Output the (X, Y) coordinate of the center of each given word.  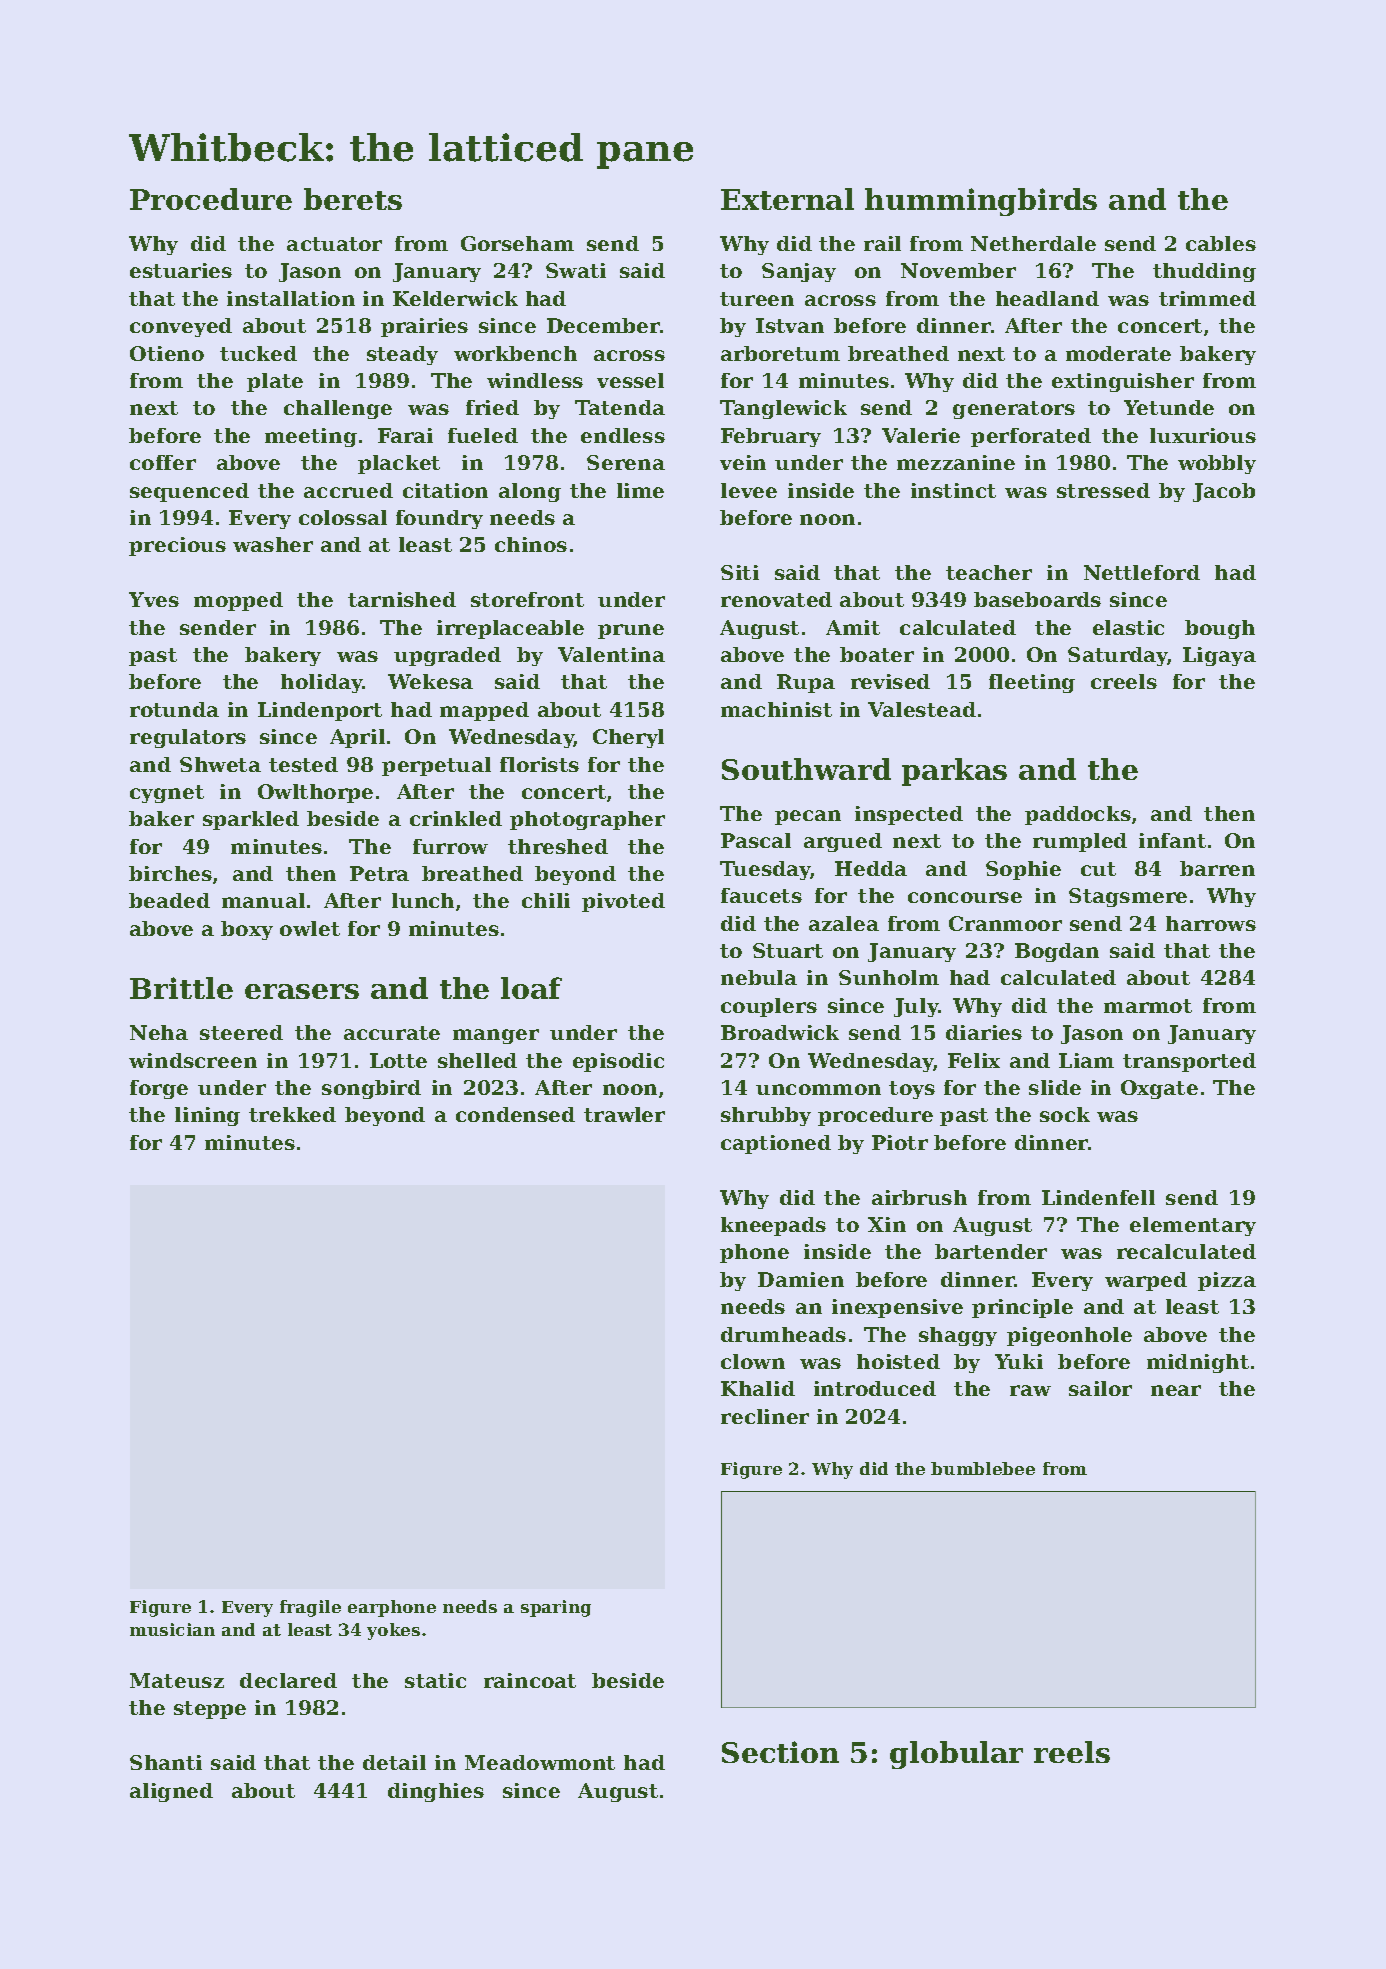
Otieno (167, 353)
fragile (310, 1608)
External (787, 199)
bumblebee (983, 1468)
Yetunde (1169, 407)
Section (780, 1752)
